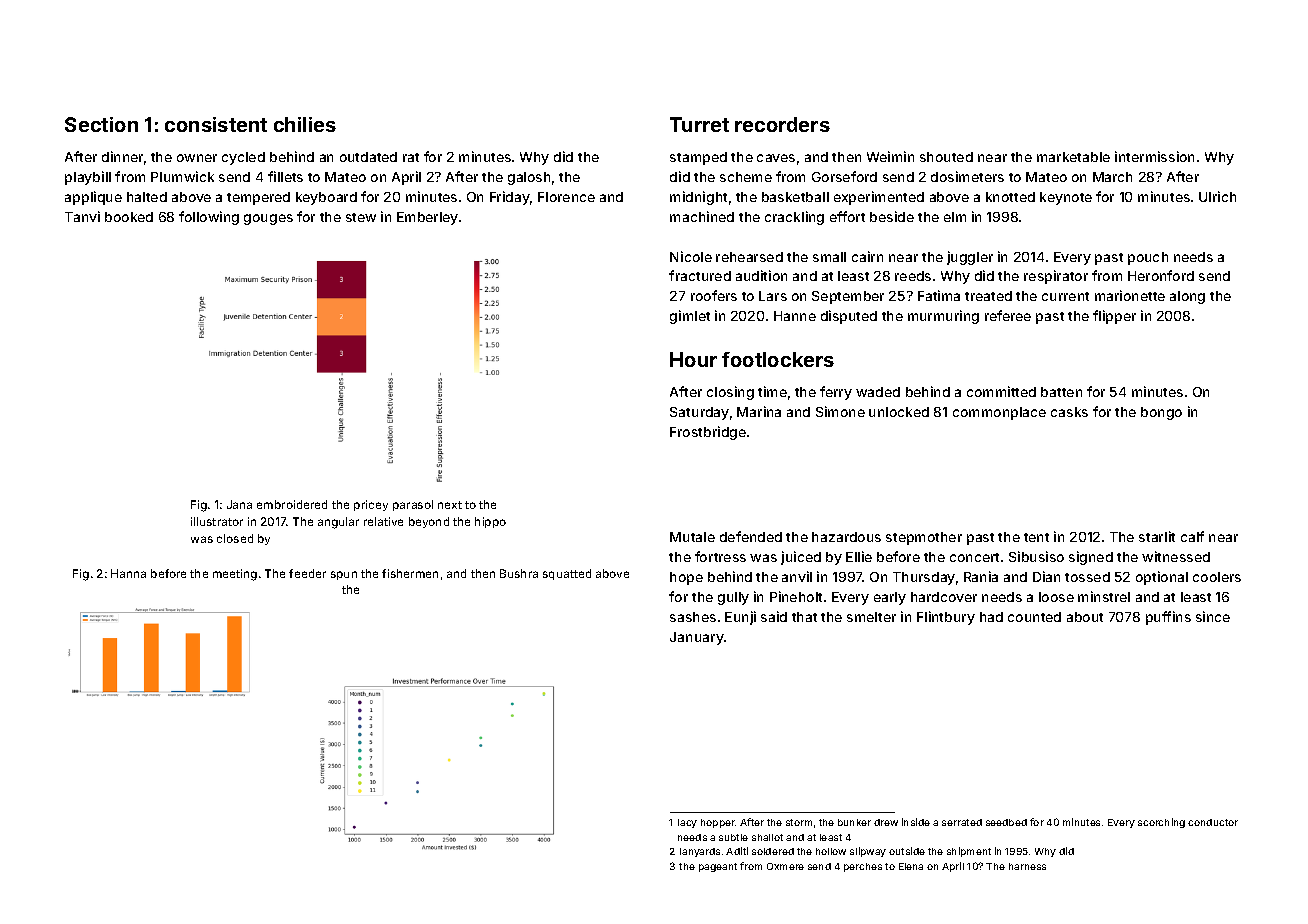 This screenshot has height=924, width=1308. Describe the element at coordinates (911, 866) in the screenshot. I see `Elena` at that location.
